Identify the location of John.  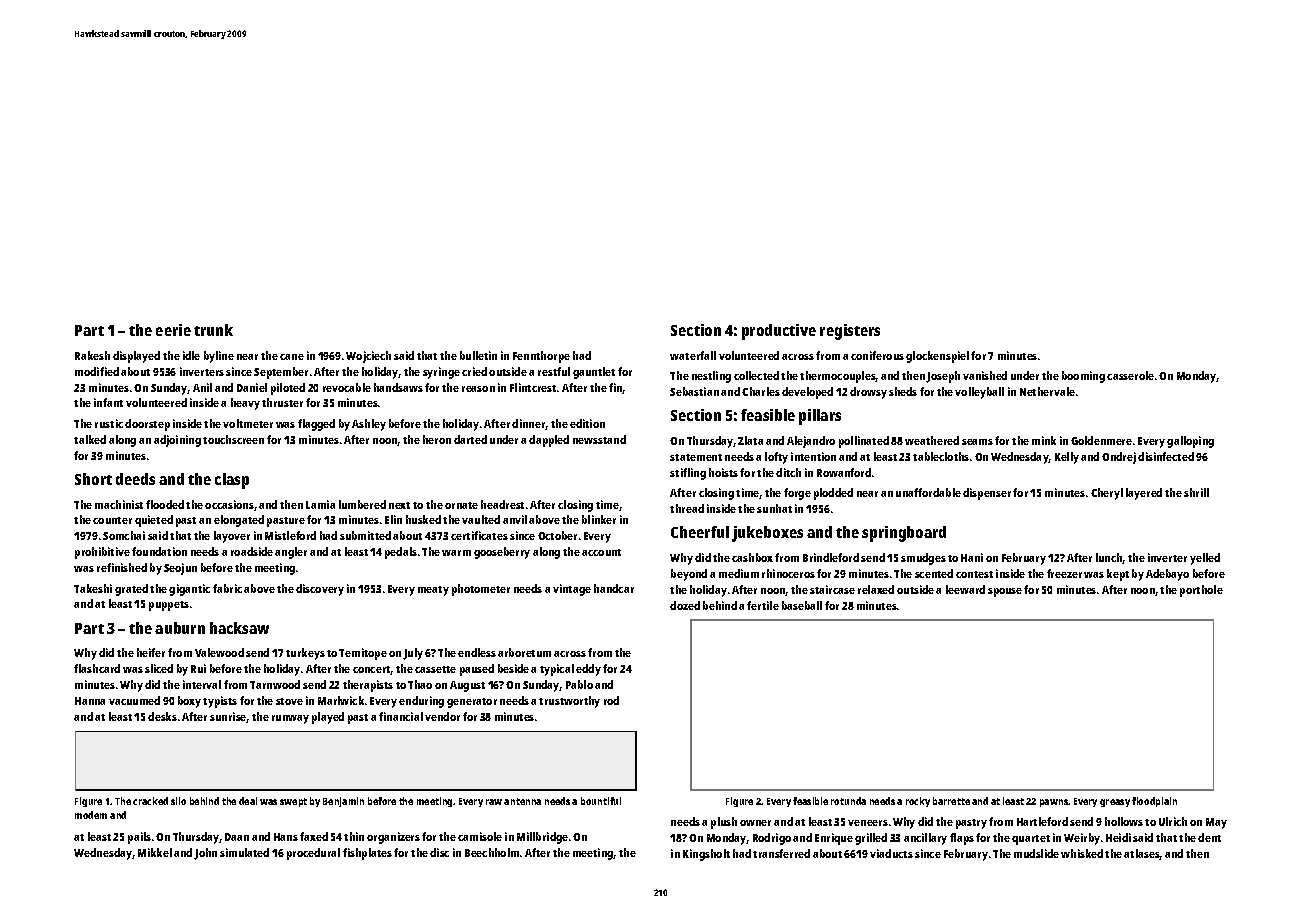
(205, 854).
